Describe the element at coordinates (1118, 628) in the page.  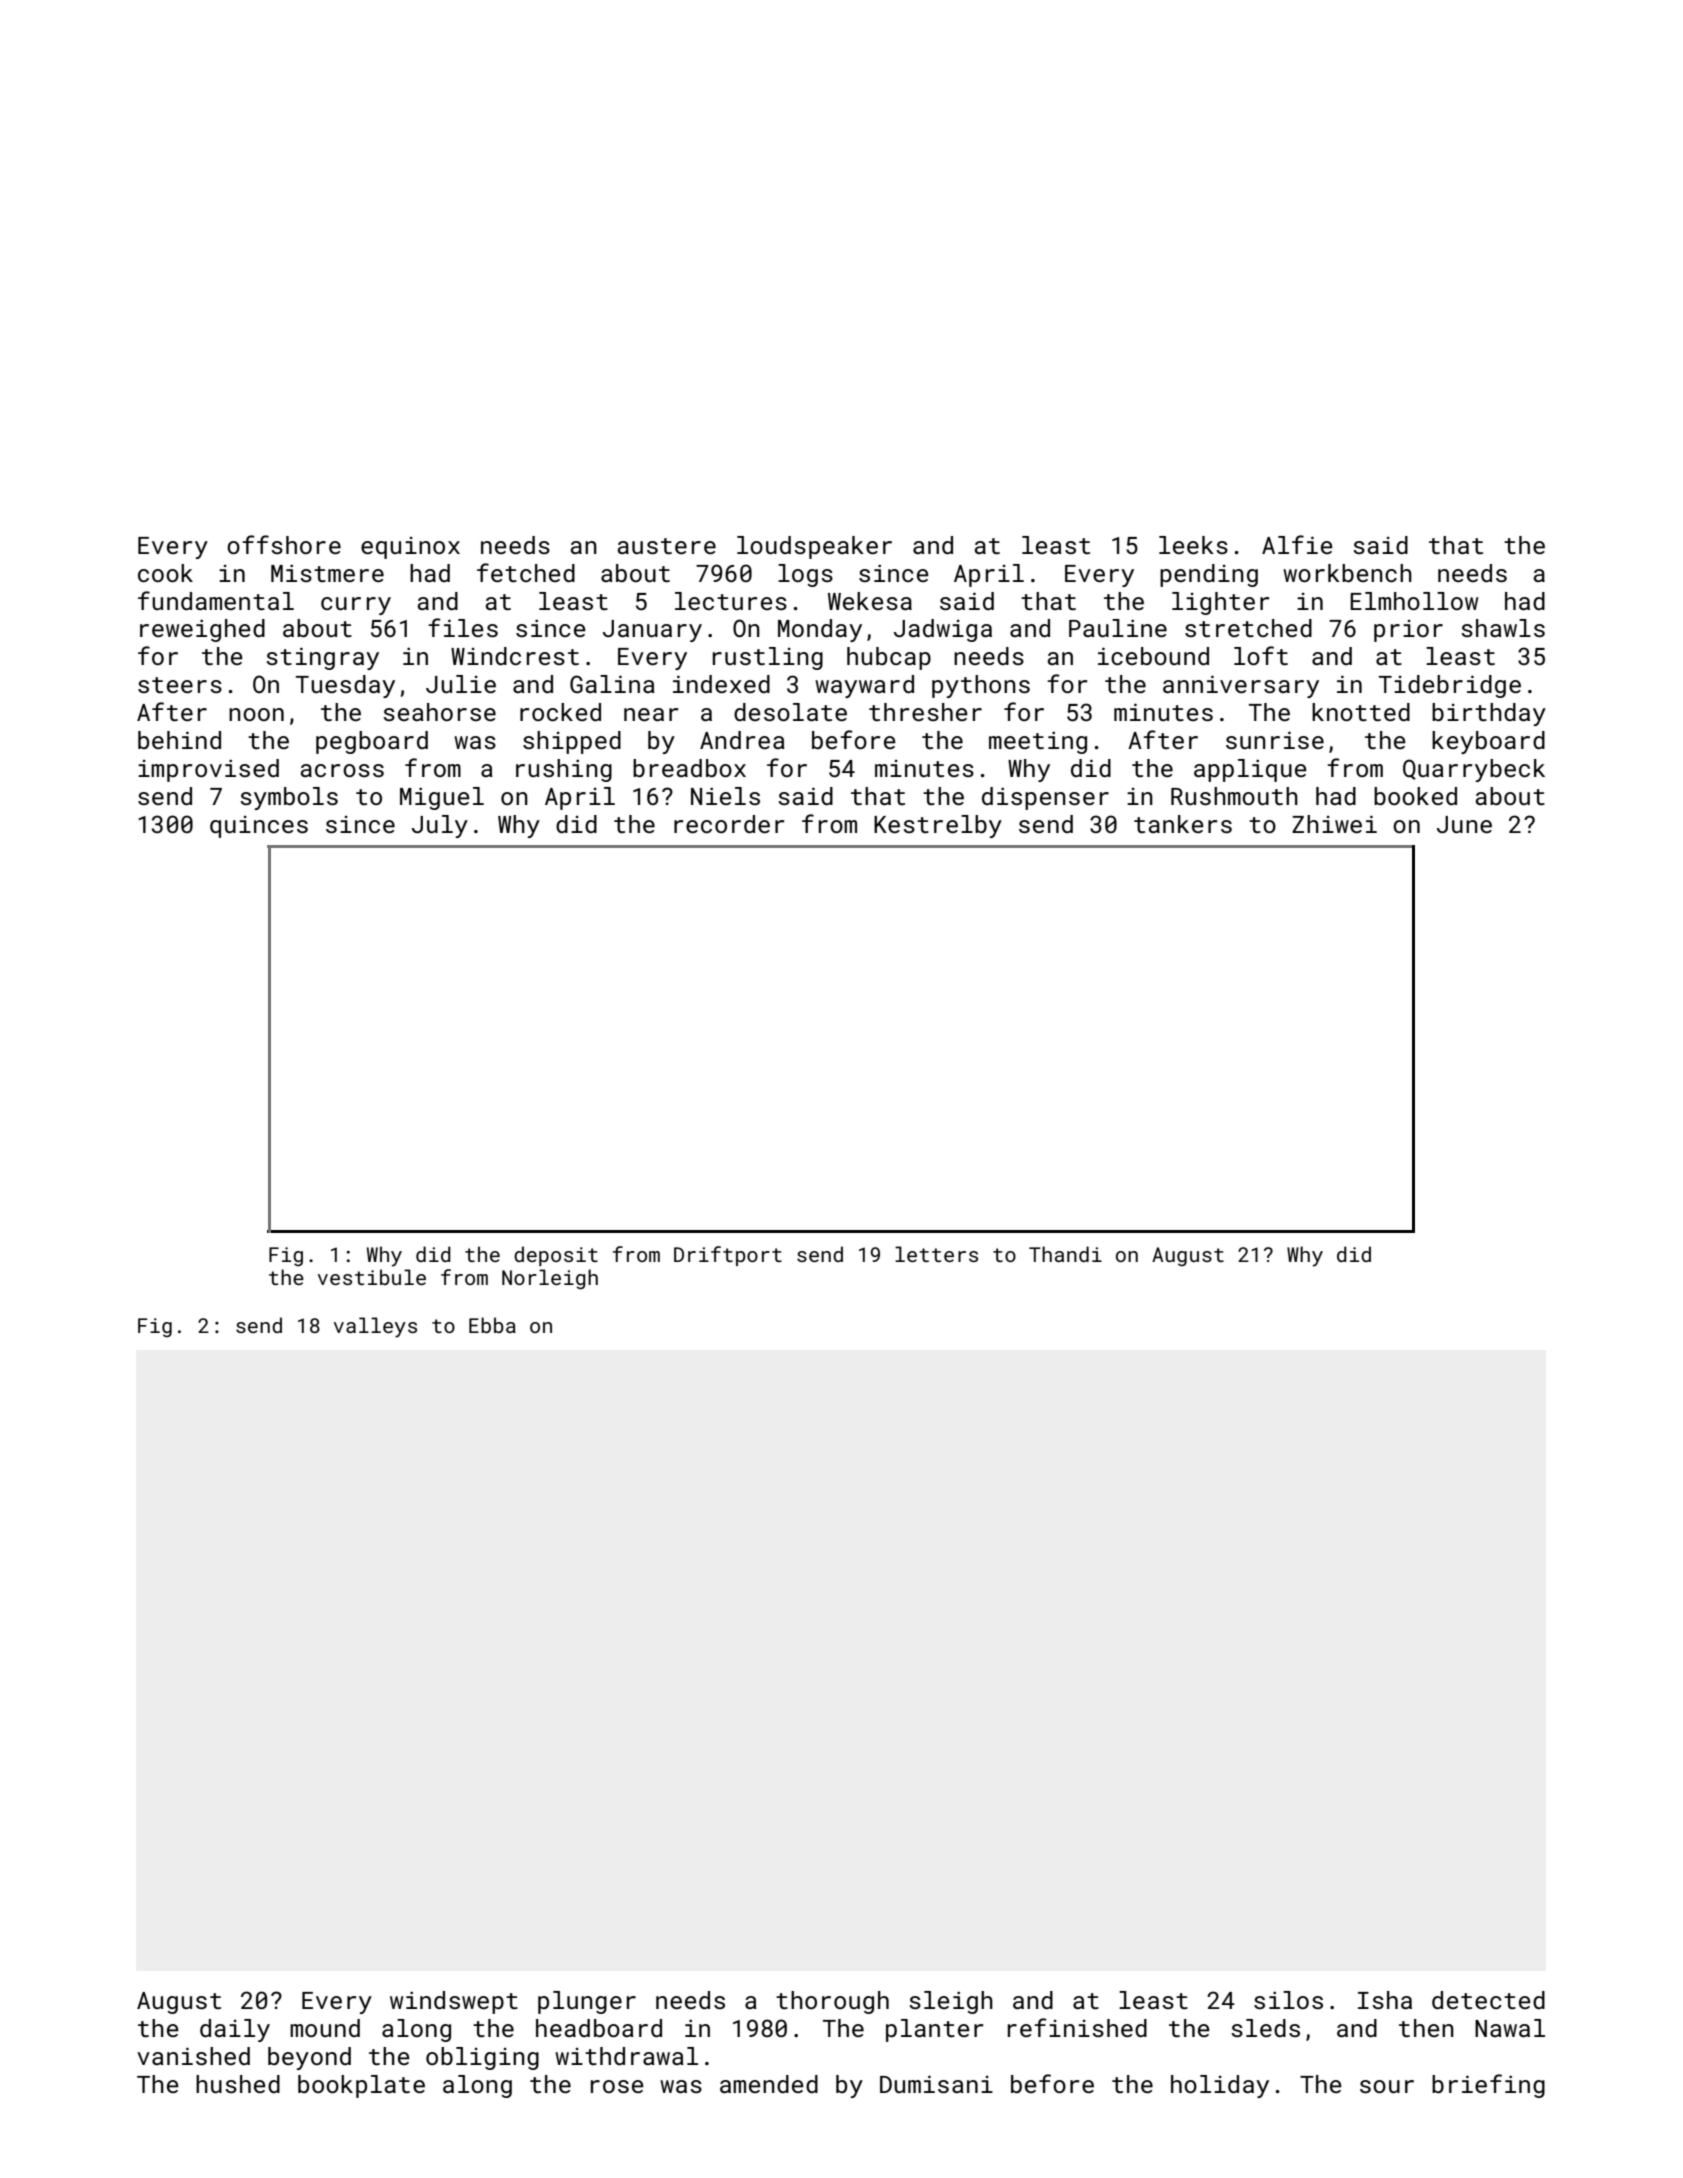
I see `Pauline` at that location.
